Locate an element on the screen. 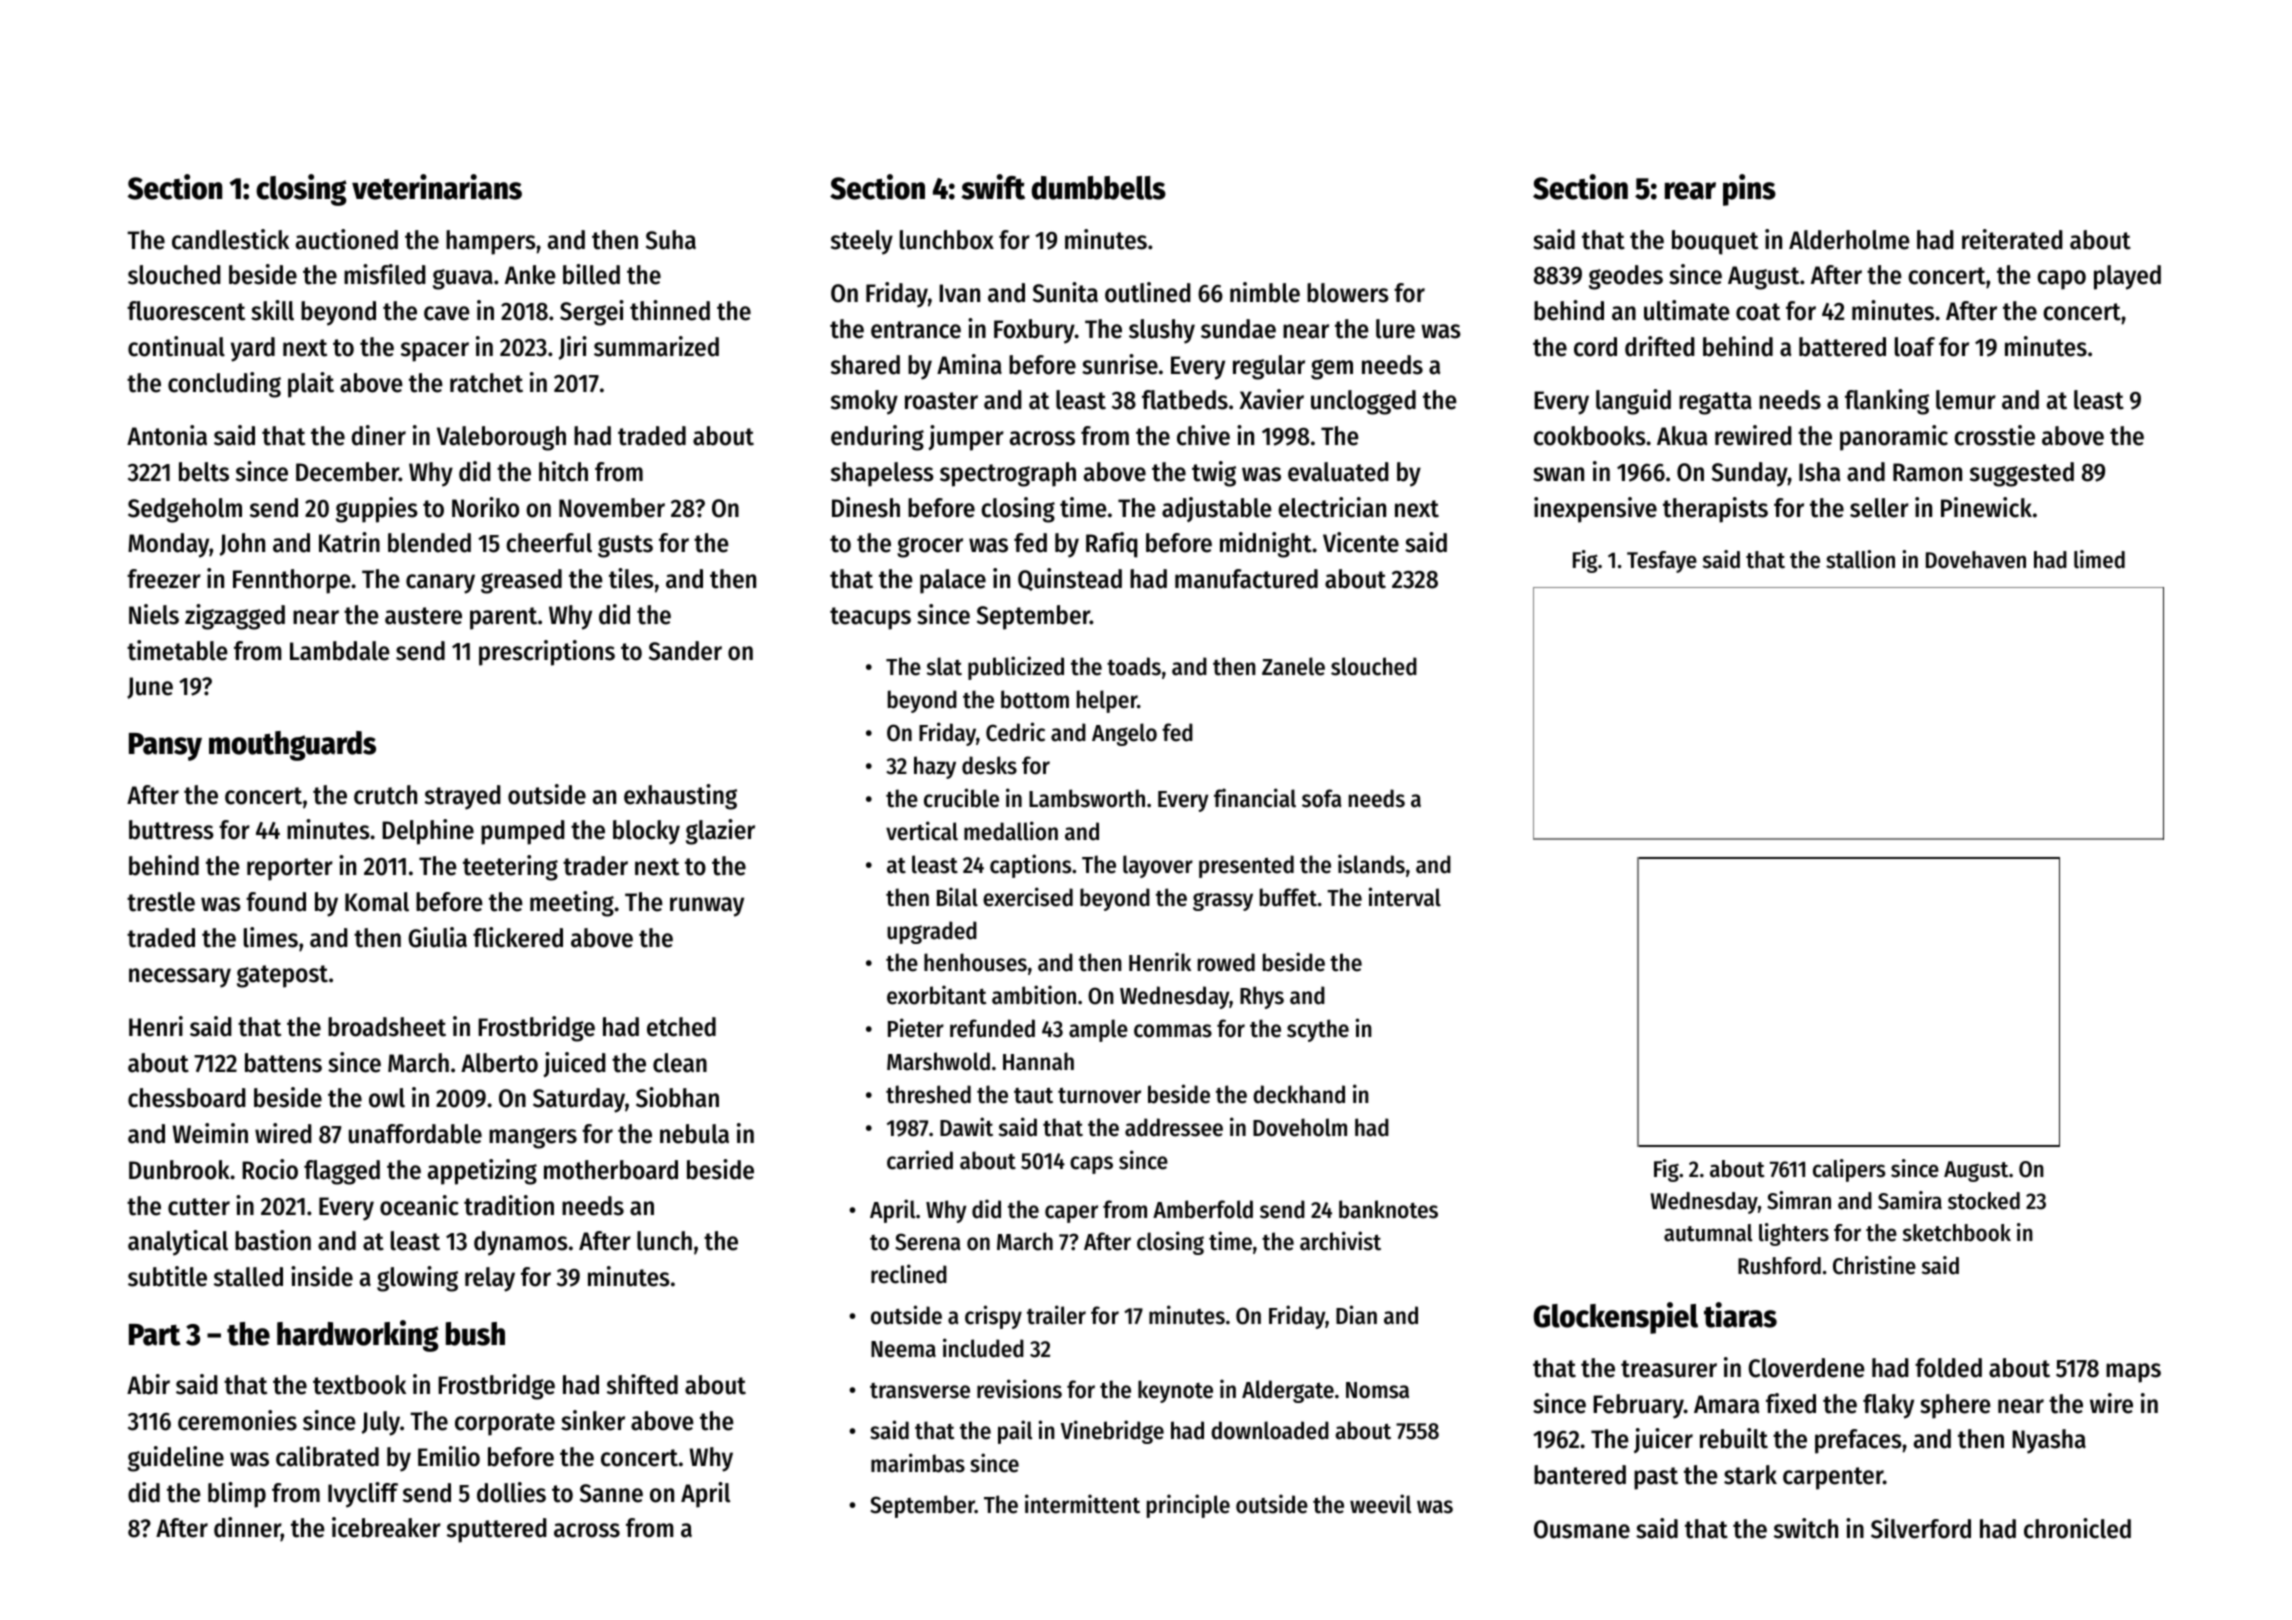  principle is located at coordinates (1188, 1506).
